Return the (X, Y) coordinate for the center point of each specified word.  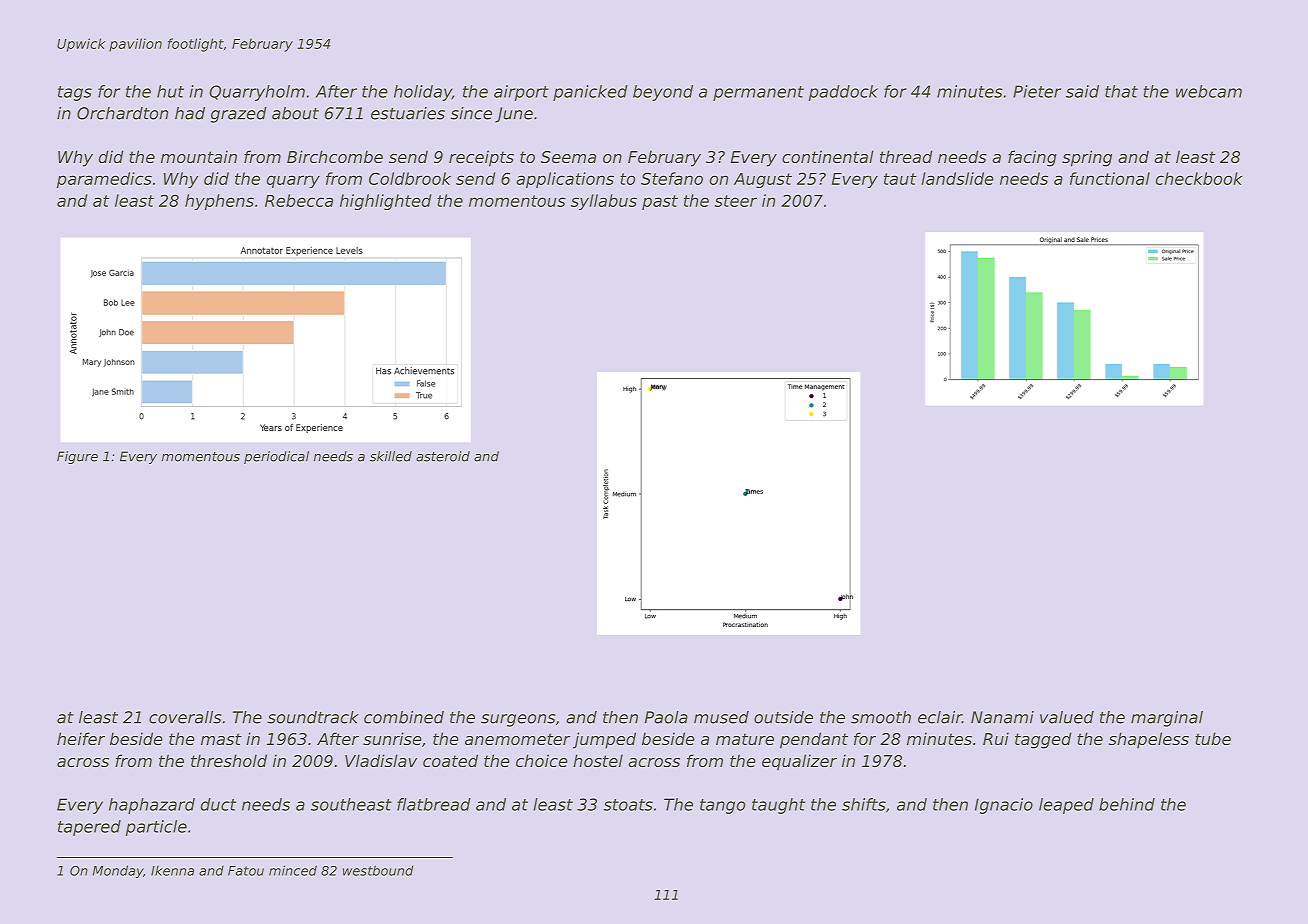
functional (1110, 178)
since (471, 113)
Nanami (1002, 717)
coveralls (185, 717)
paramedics (104, 180)
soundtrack (313, 717)
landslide (957, 178)
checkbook (1199, 178)
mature (745, 739)
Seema (568, 157)
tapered (89, 828)
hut (170, 91)
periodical (276, 457)
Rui (996, 738)
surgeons (518, 720)
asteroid (443, 456)
